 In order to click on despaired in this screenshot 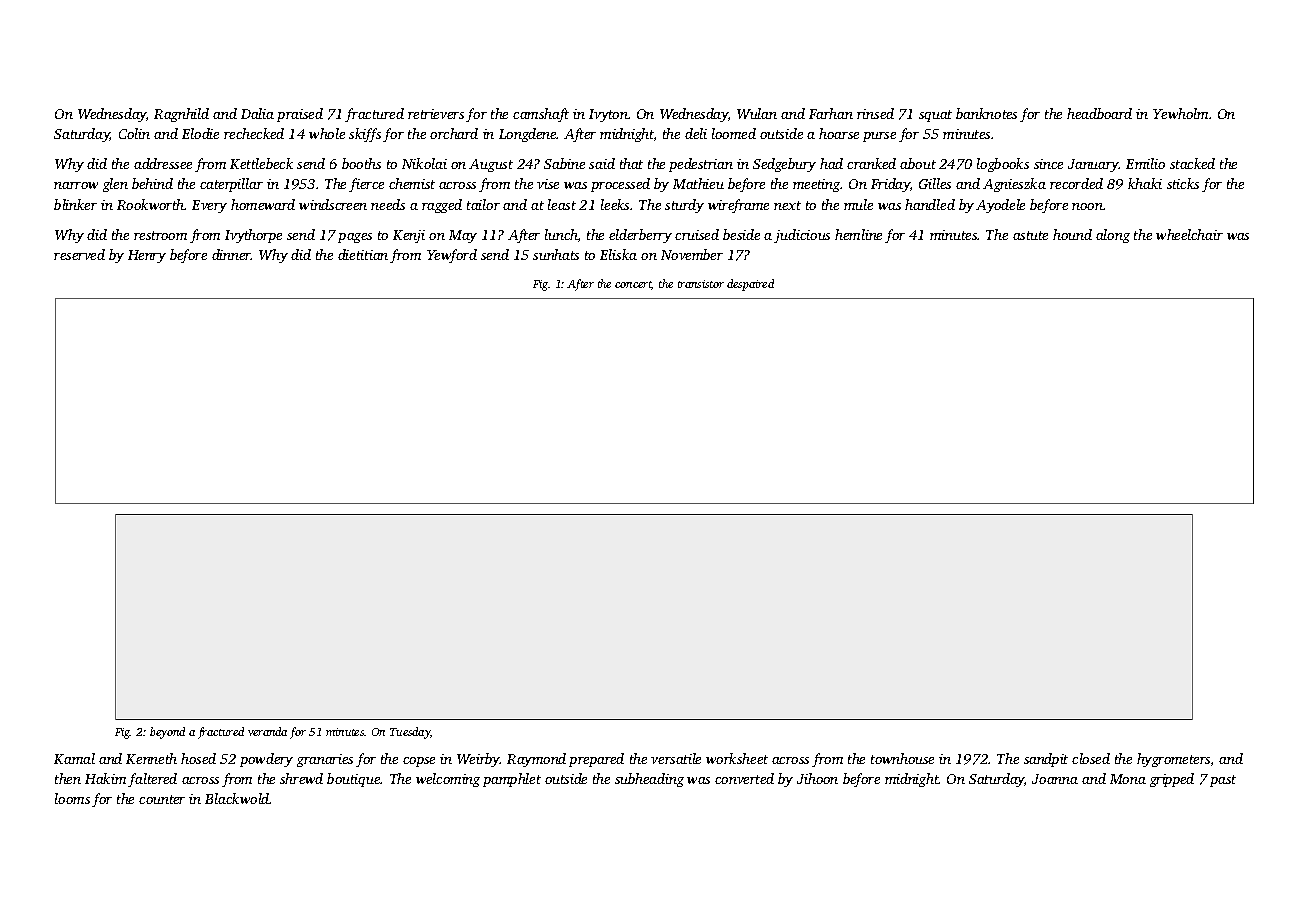, I will do `click(750, 285)`.
